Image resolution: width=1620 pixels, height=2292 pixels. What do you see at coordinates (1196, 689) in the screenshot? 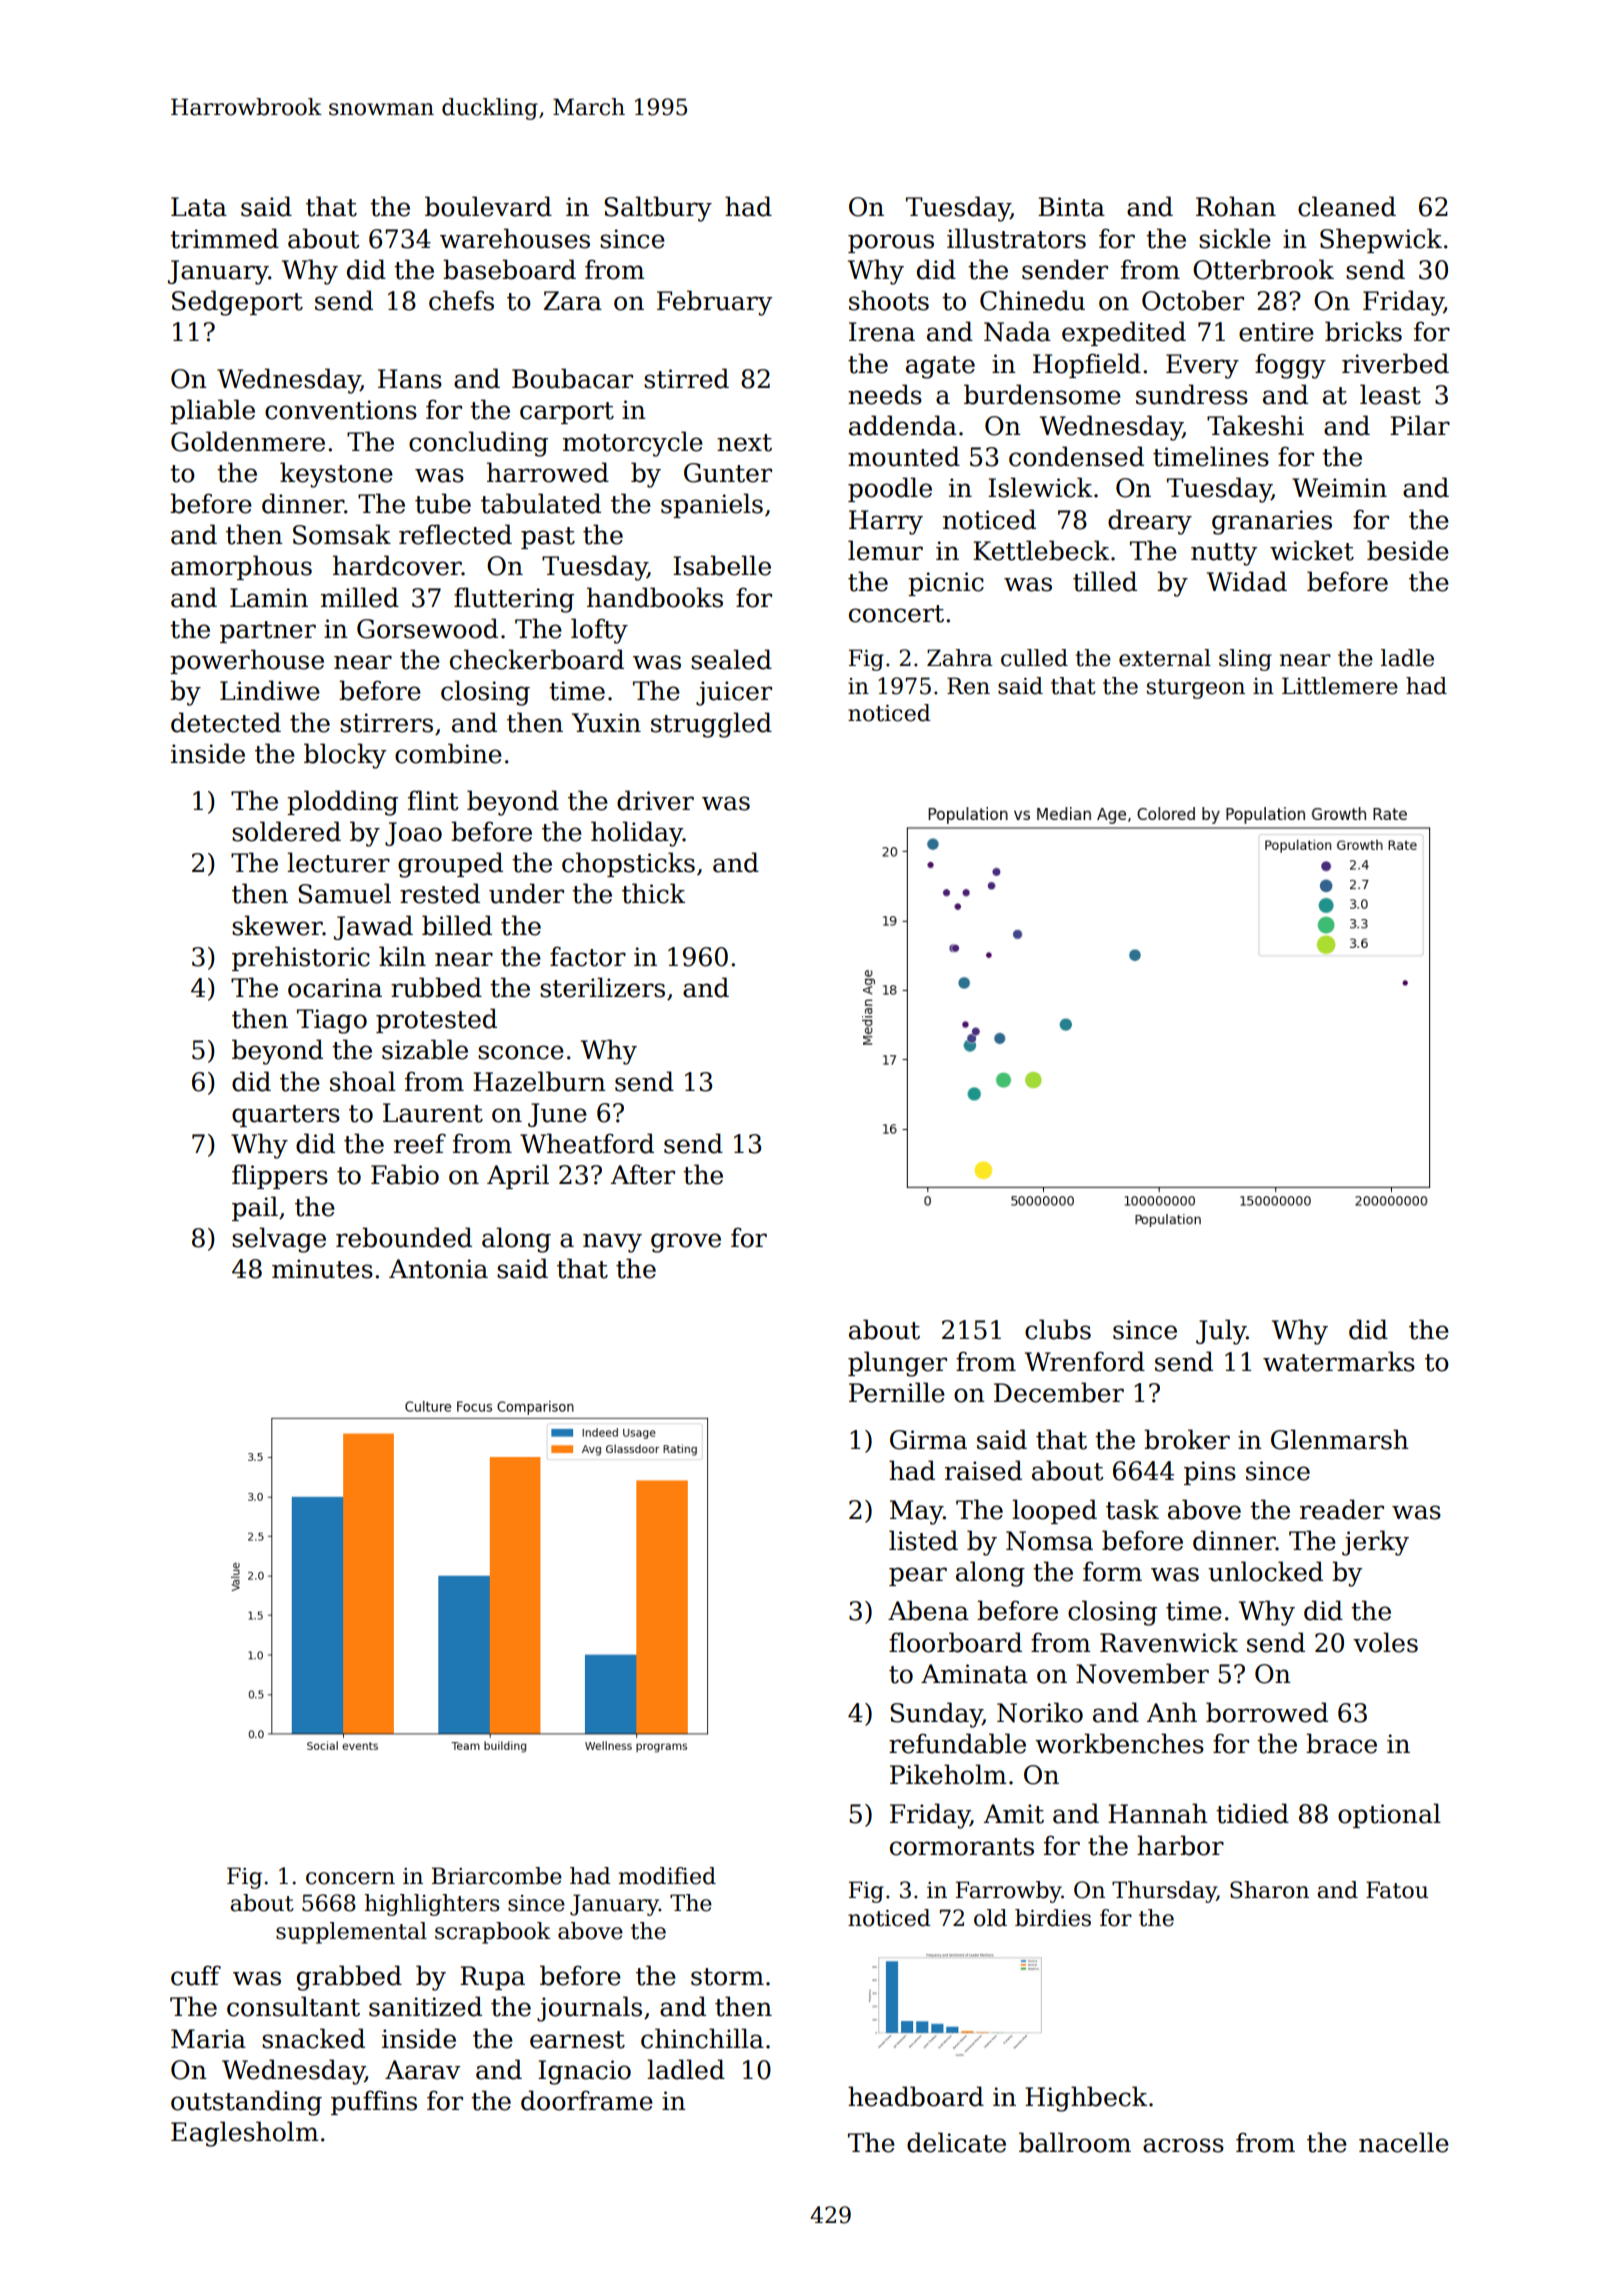
I see `sturgeon` at bounding box center [1196, 689].
